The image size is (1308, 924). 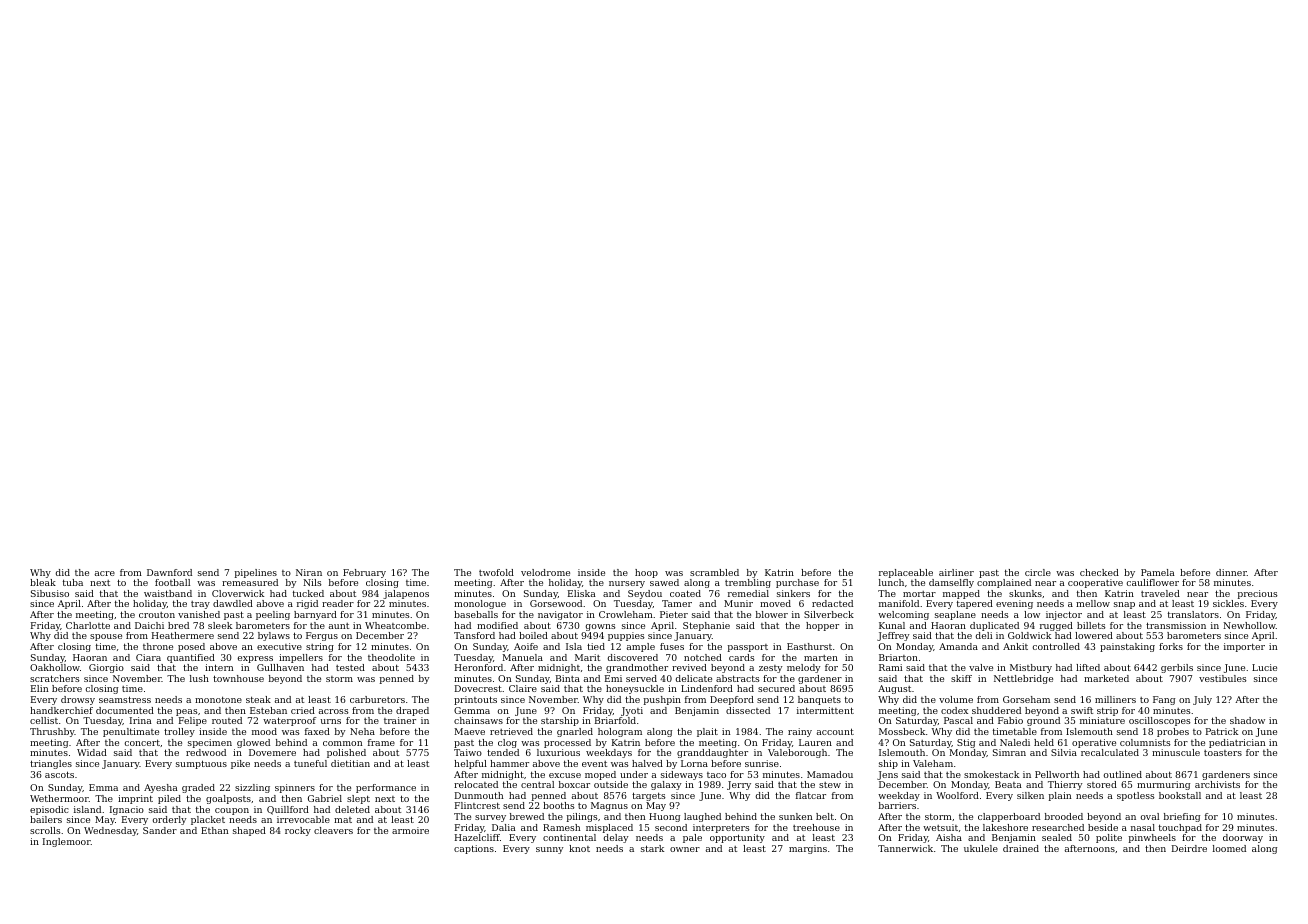 What do you see at coordinates (169, 572) in the screenshot?
I see `Dawnford` at bounding box center [169, 572].
